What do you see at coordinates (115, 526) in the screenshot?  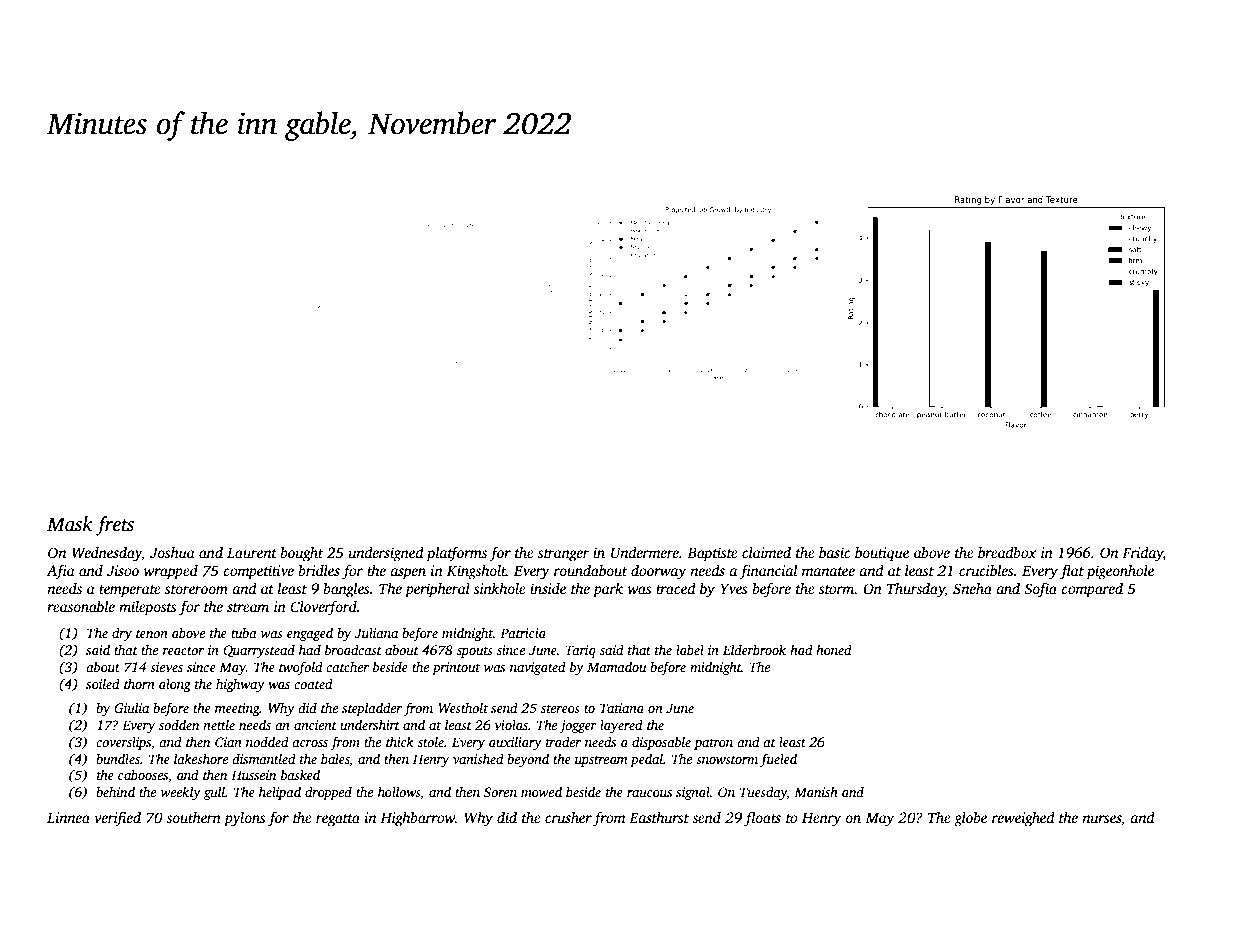 I see `frets` at bounding box center [115, 526].
